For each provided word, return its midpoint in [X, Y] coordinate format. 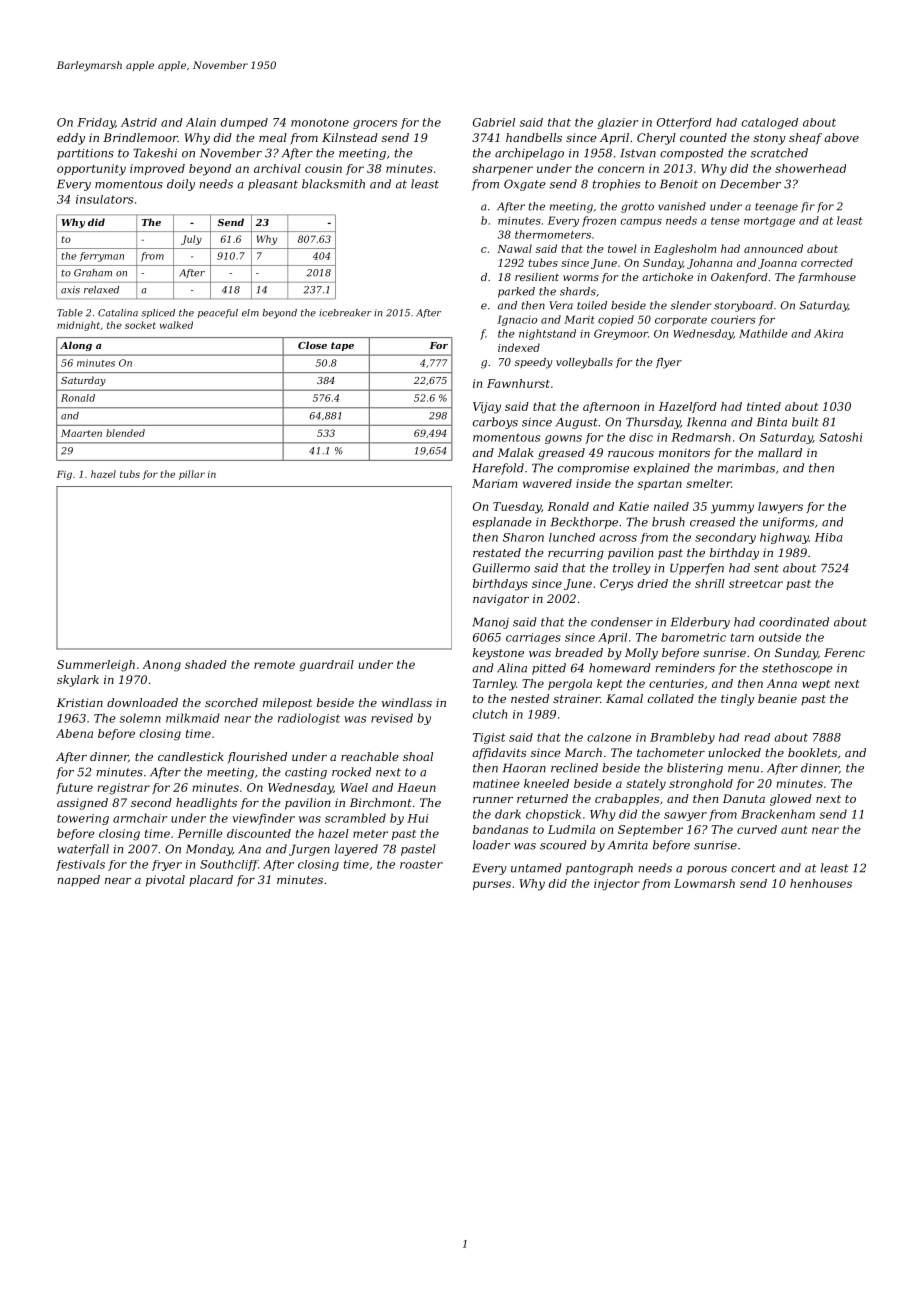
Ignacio [517, 320]
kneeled [546, 783]
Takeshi [155, 153]
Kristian [80, 702]
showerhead [810, 168]
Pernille [200, 833]
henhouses [821, 883]
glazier [618, 123]
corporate [681, 321]
